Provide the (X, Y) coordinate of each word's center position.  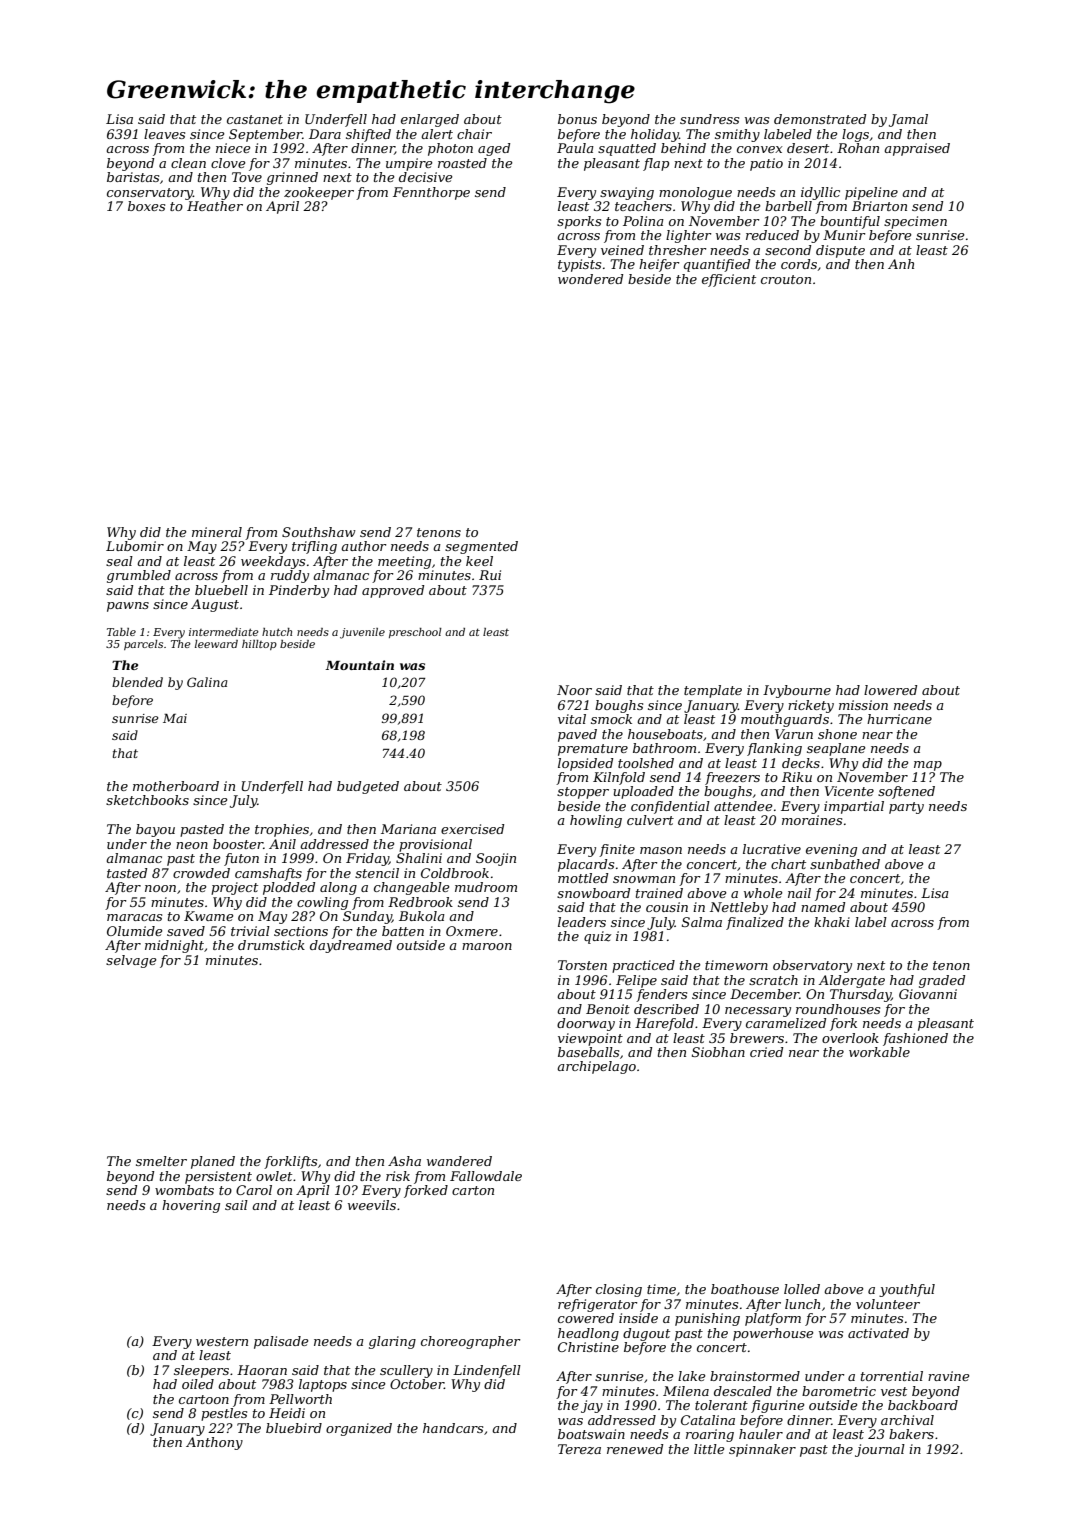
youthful (907, 1290)
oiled (198, 1384)
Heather (215, 206)
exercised (472, 829)
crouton (786, 279)
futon (241, 859)
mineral (217, 532)
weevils (372, 1205)
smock (611, 719)
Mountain (359, 665)
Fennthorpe (431, 193)
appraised (917, 149)
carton (473, 1190)
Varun (794, 734)
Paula (575, 148)
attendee (743, 806)
